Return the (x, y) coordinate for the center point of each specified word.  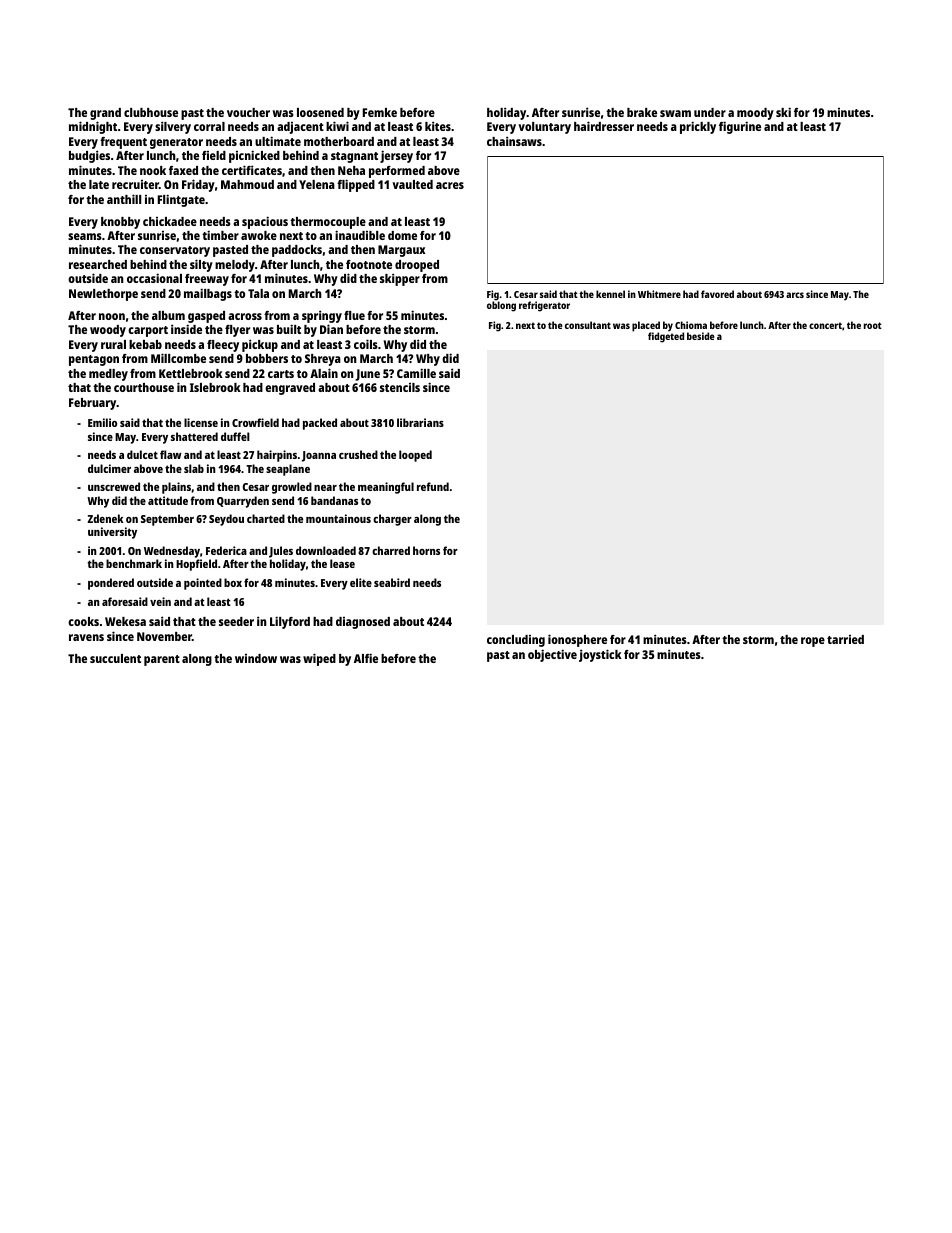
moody (755, 114)
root (873, 325)
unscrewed (114, 486)
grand (105, 114)
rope (813, 642)
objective (552, 655)
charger (392, 520)
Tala (258, 293)
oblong (501, 306)
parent (162, 660)
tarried (845, 639)
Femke (380, 112)
